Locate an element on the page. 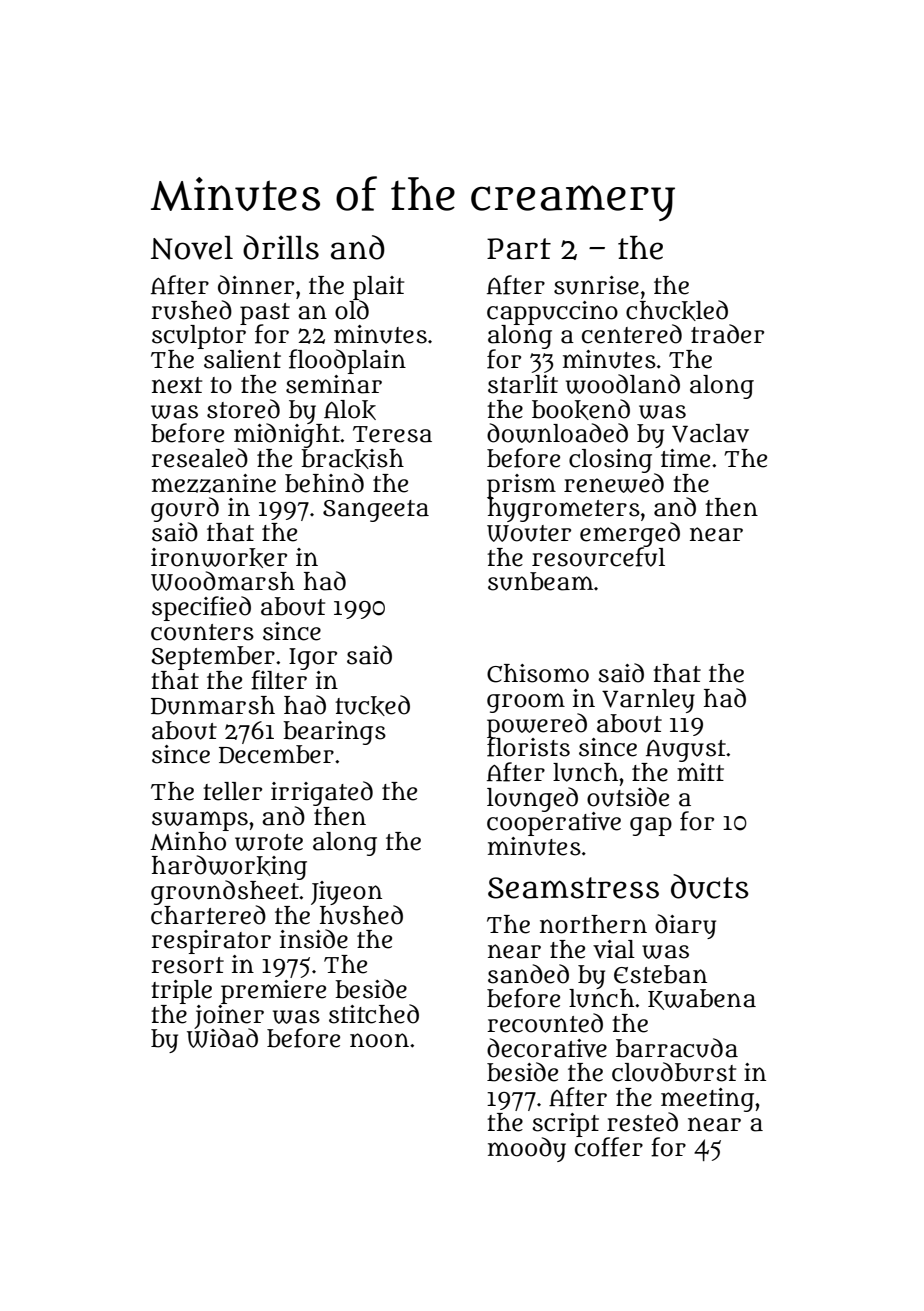  Varnley is located at coordinates (648, 701).
